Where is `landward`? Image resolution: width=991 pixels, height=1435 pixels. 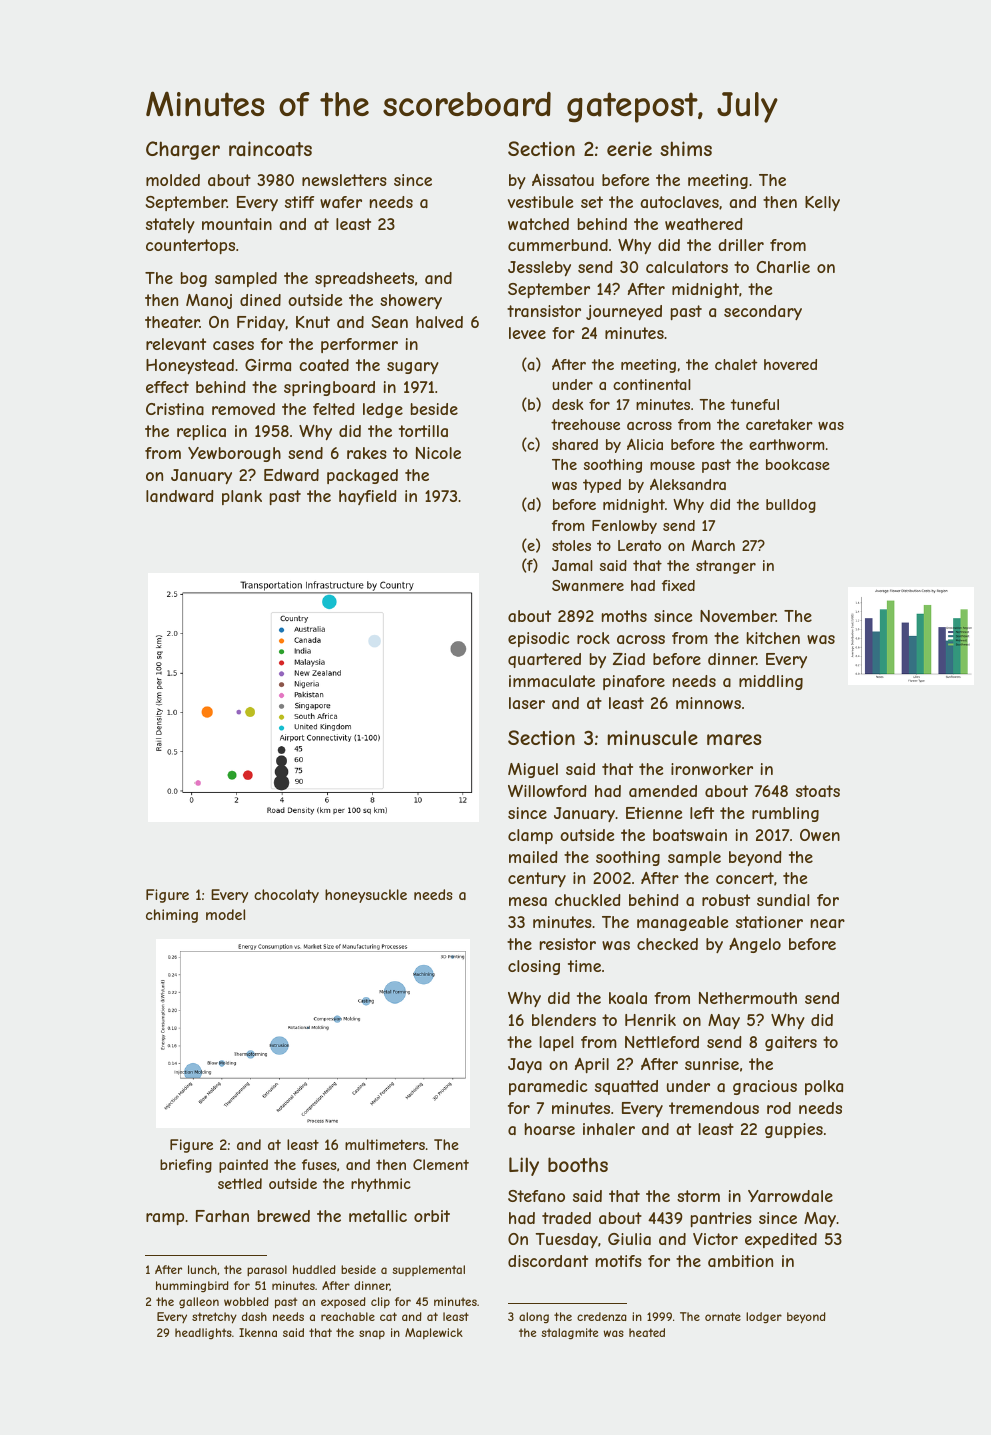
landward is located at coordinates (180, 496).
